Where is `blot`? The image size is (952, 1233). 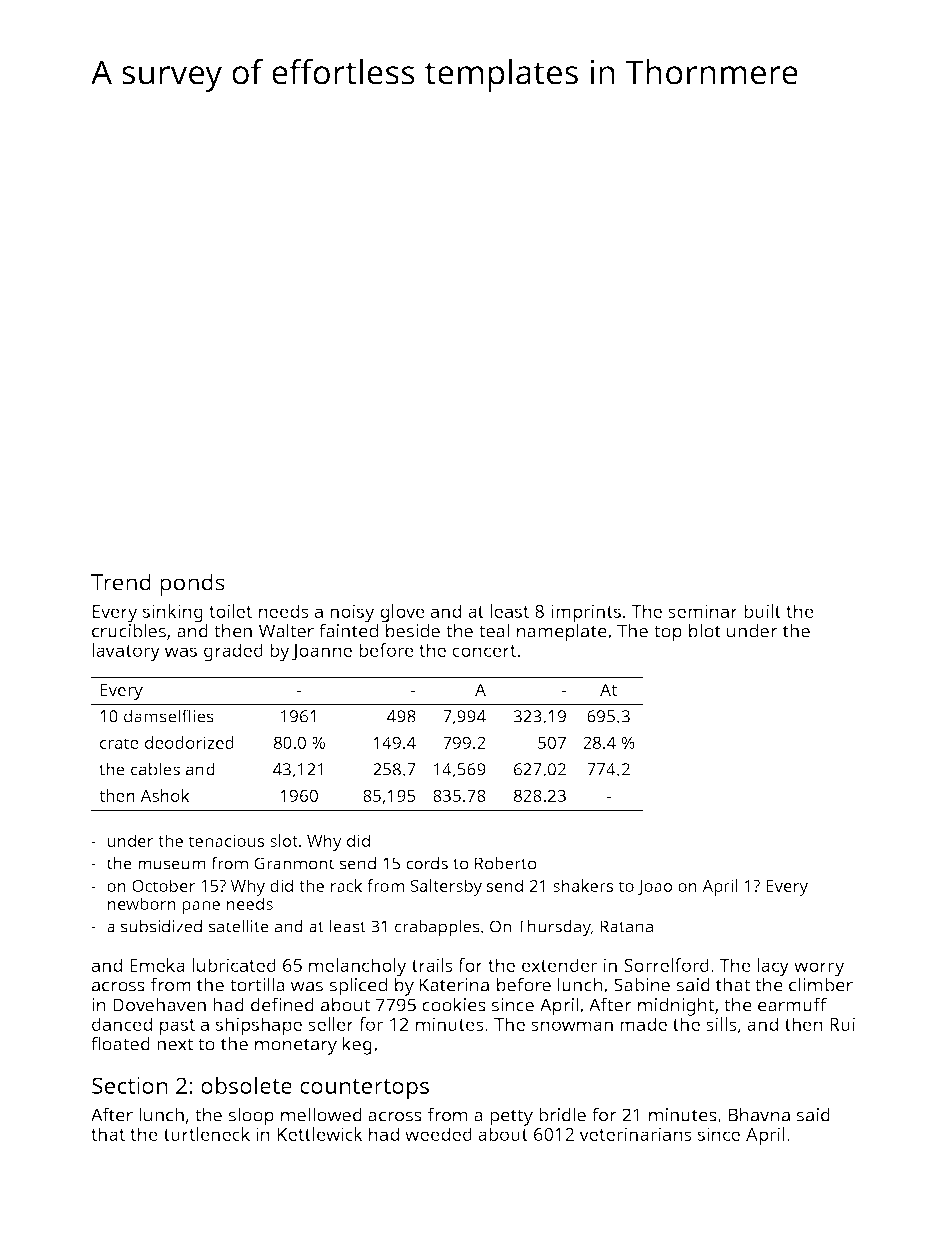
blot is located at coordinates (705, 630).
